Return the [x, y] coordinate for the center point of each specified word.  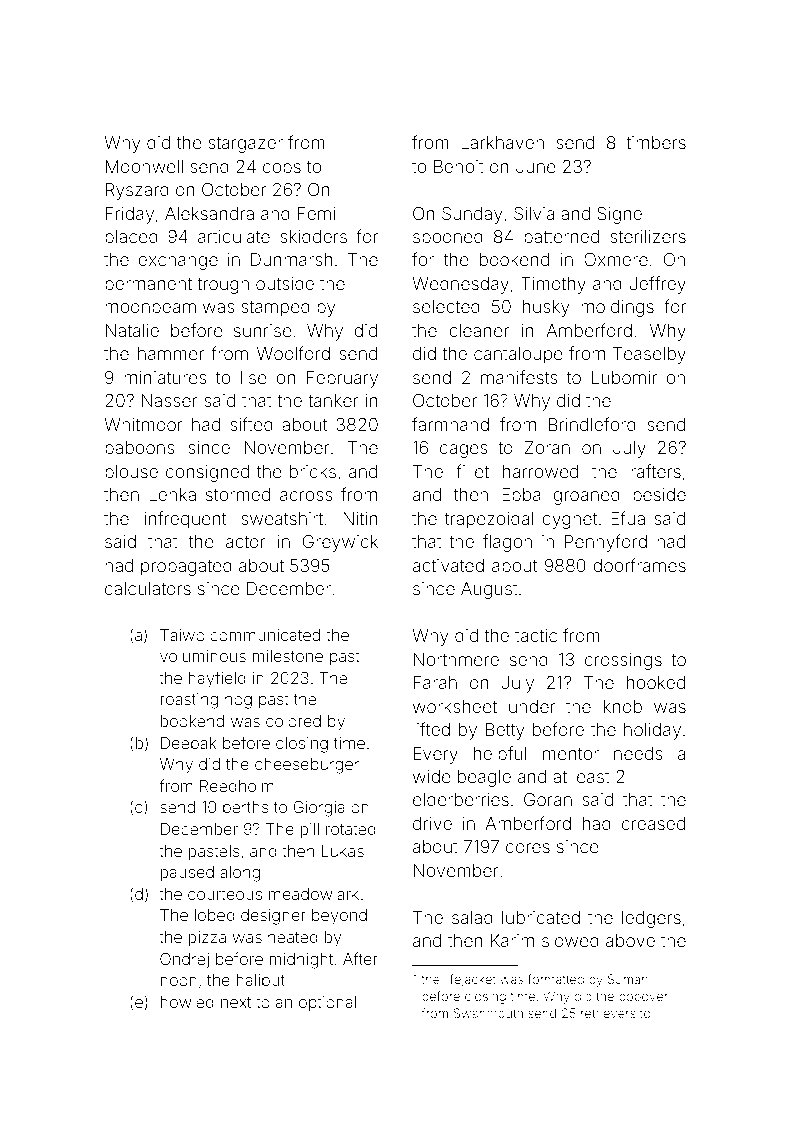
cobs [282, 166]
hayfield [217, 679]
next [236, 1002]
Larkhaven [502, 142]
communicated [265, 635]
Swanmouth [488, 1013]
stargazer [245, 145]
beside [659, 494]
